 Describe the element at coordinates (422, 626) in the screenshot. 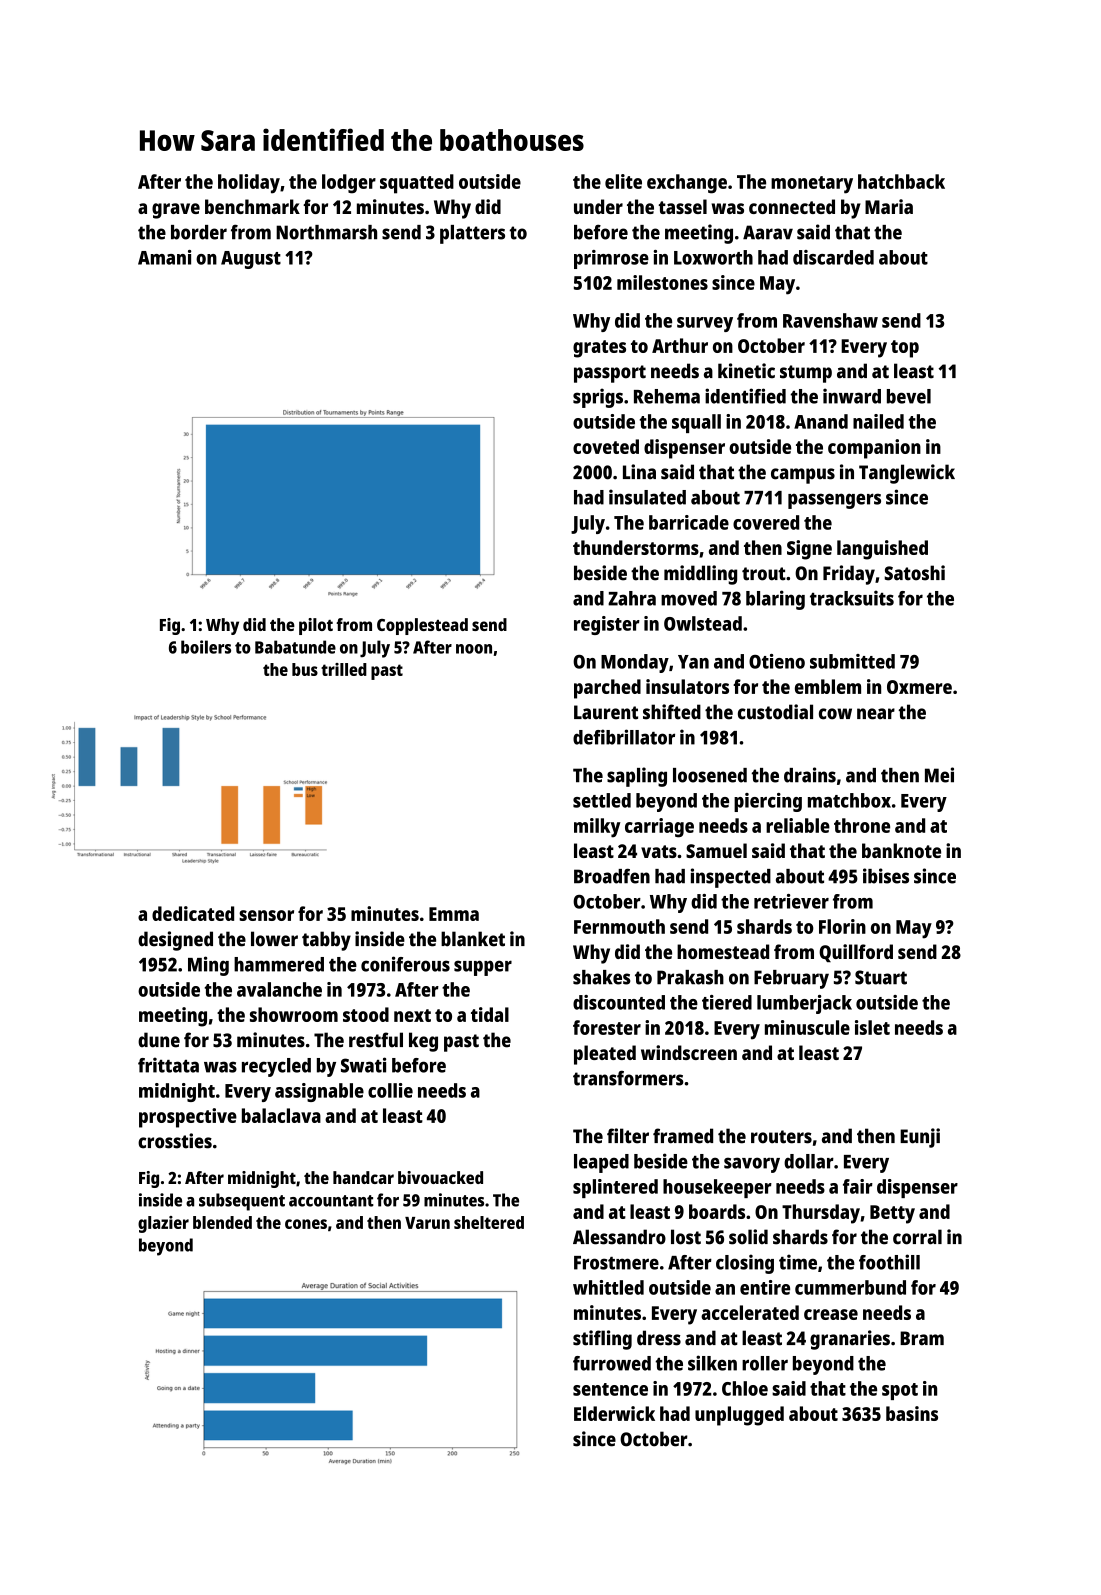

I see `Copplestead` at that location.
